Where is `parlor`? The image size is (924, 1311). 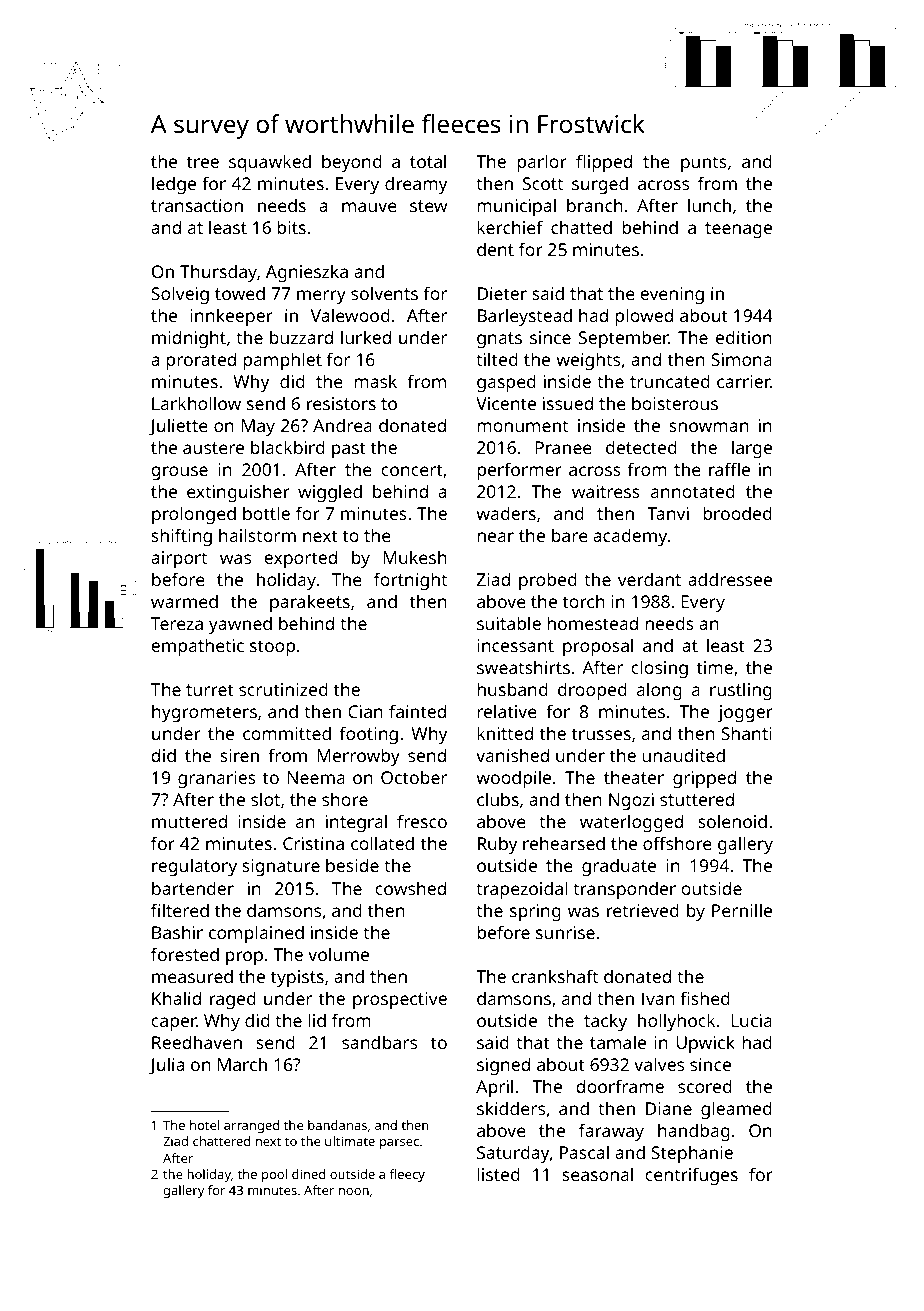
parlor is located at coordinates (542, 163).
